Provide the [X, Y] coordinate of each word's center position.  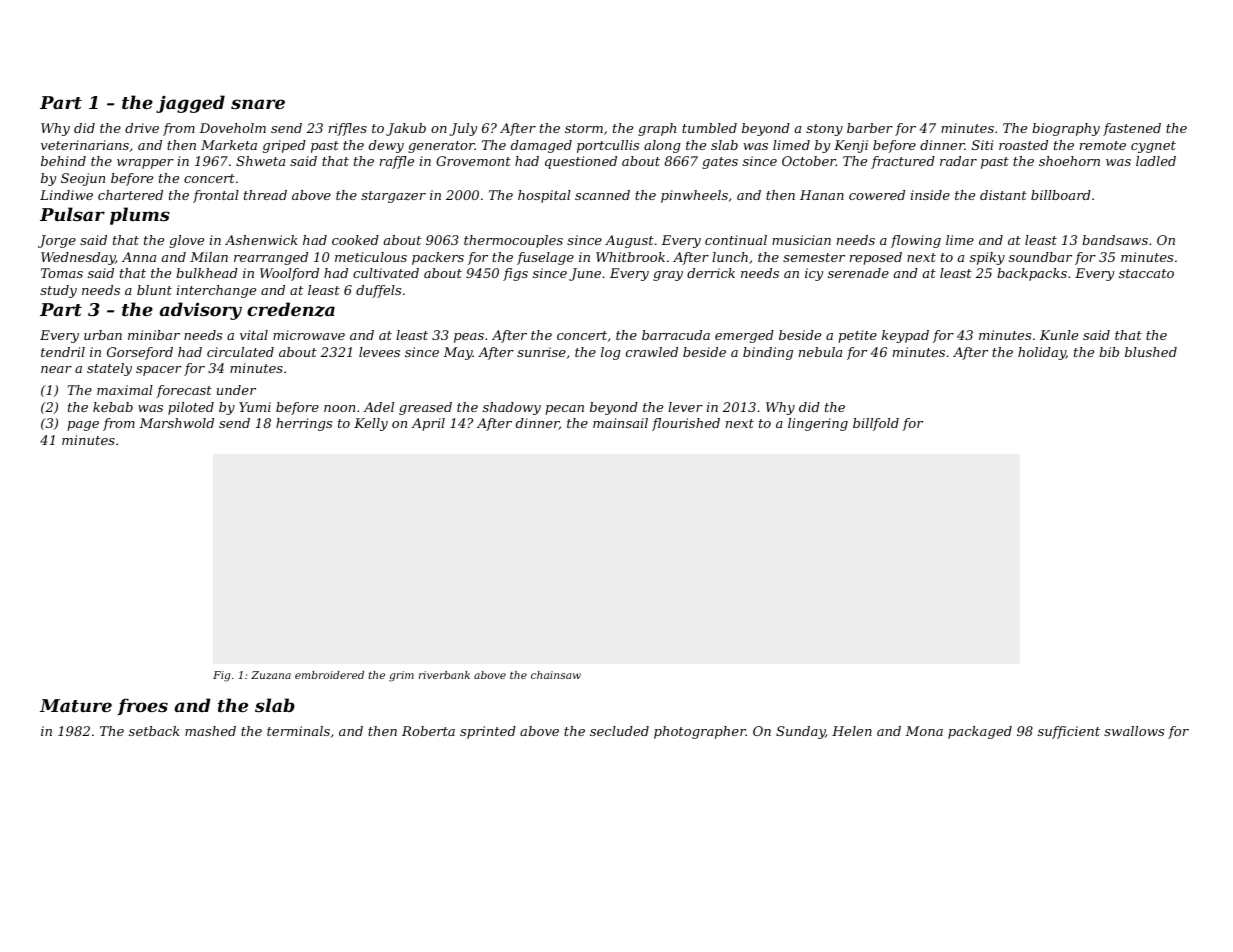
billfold [876, 424]
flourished [686, 424]
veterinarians [85, 145]
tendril [63, 352]
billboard [1061, 195]
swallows [1134, 731]
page [83, 426]
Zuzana [271, 675]
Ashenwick [261, 240]
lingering [818, 424]
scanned [602, 195]
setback [154, 731]
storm [584, 128]
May [458, 353]
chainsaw [556, 675]
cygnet [1153, 147]
